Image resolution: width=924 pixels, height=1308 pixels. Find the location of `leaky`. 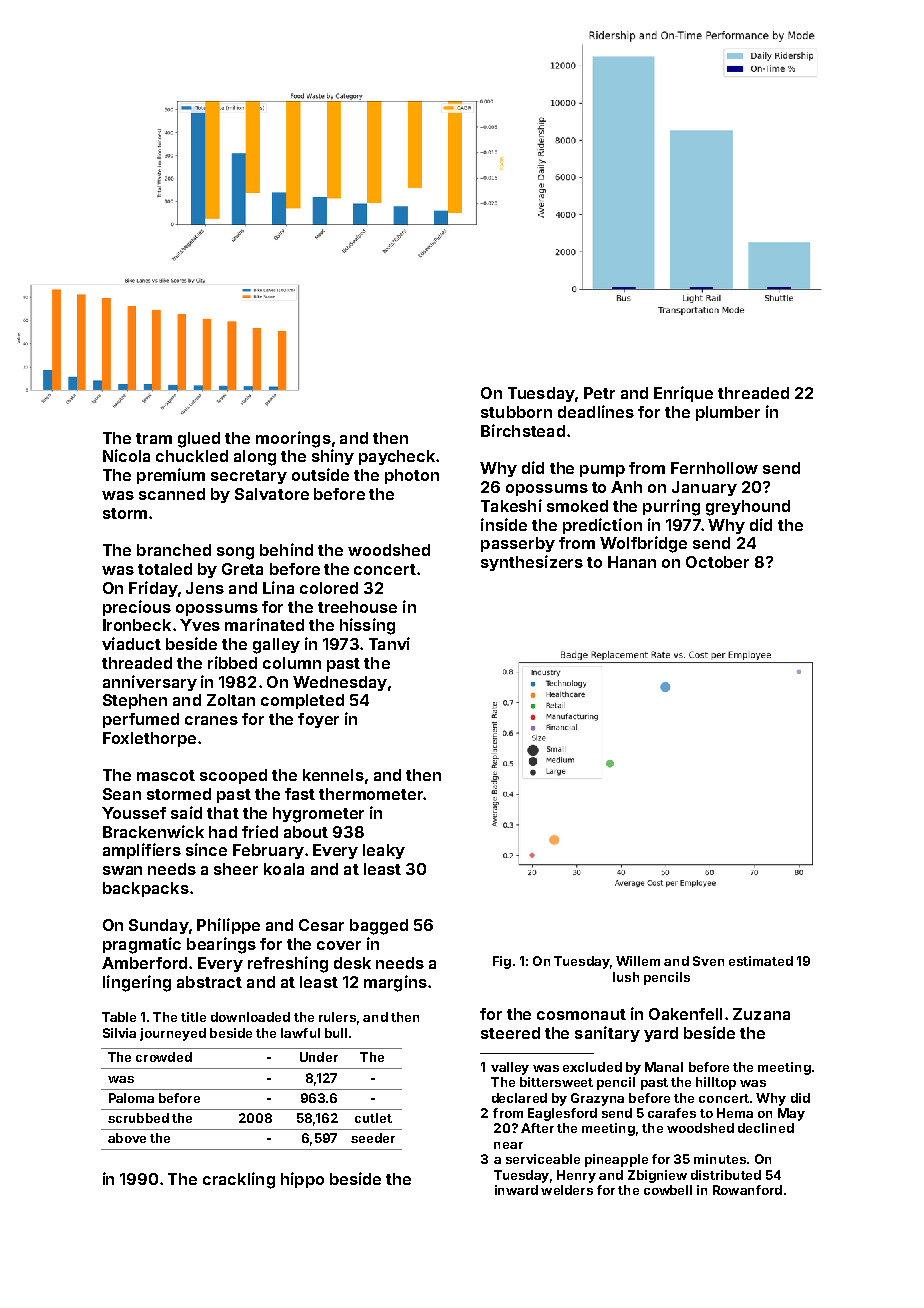

leaky is located at coordinates (384, 851).
